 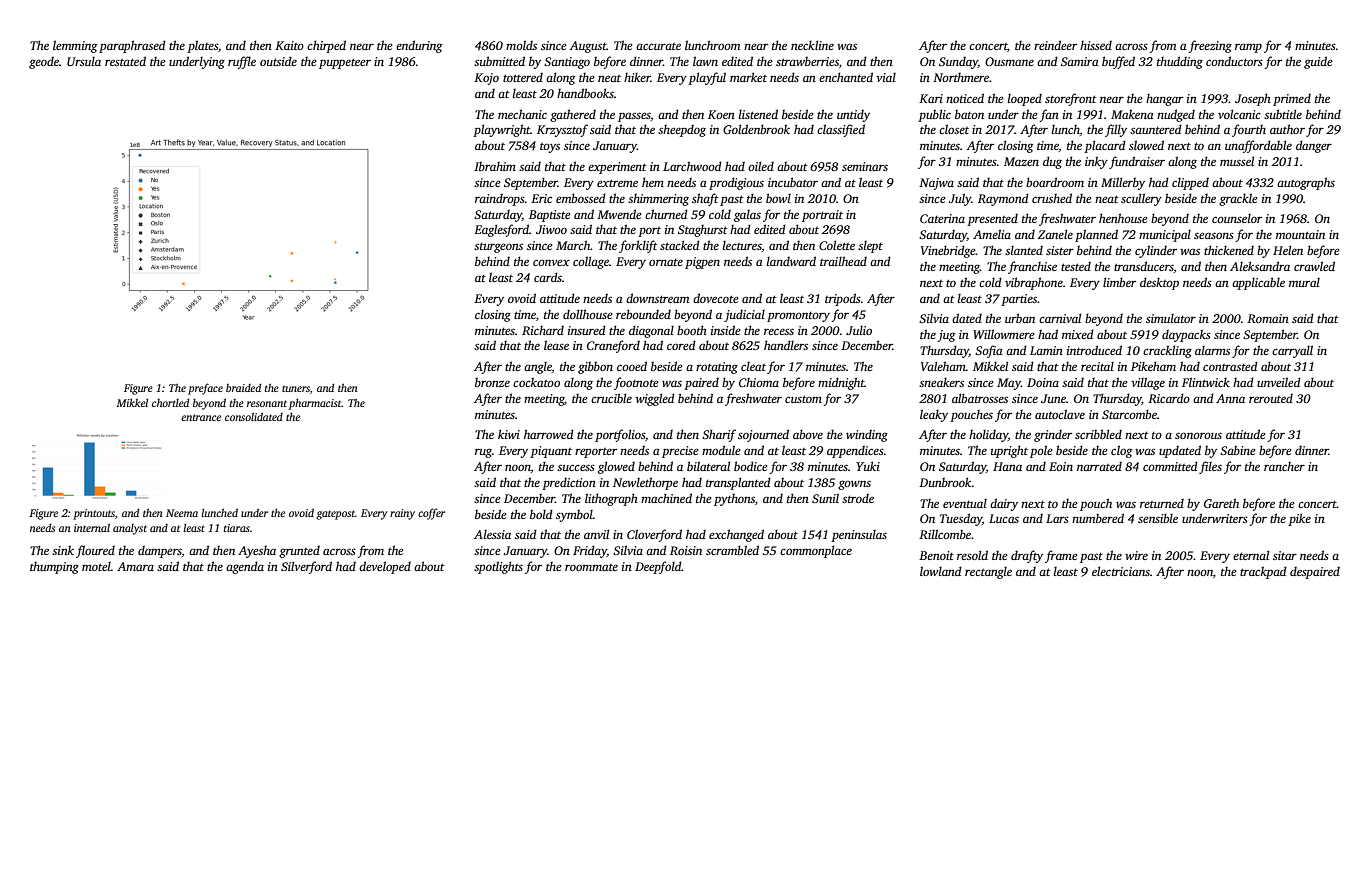 What do you see at coordinates (1170, 466) in the image?
I see `committed` at bounding box center [1170, 466].
